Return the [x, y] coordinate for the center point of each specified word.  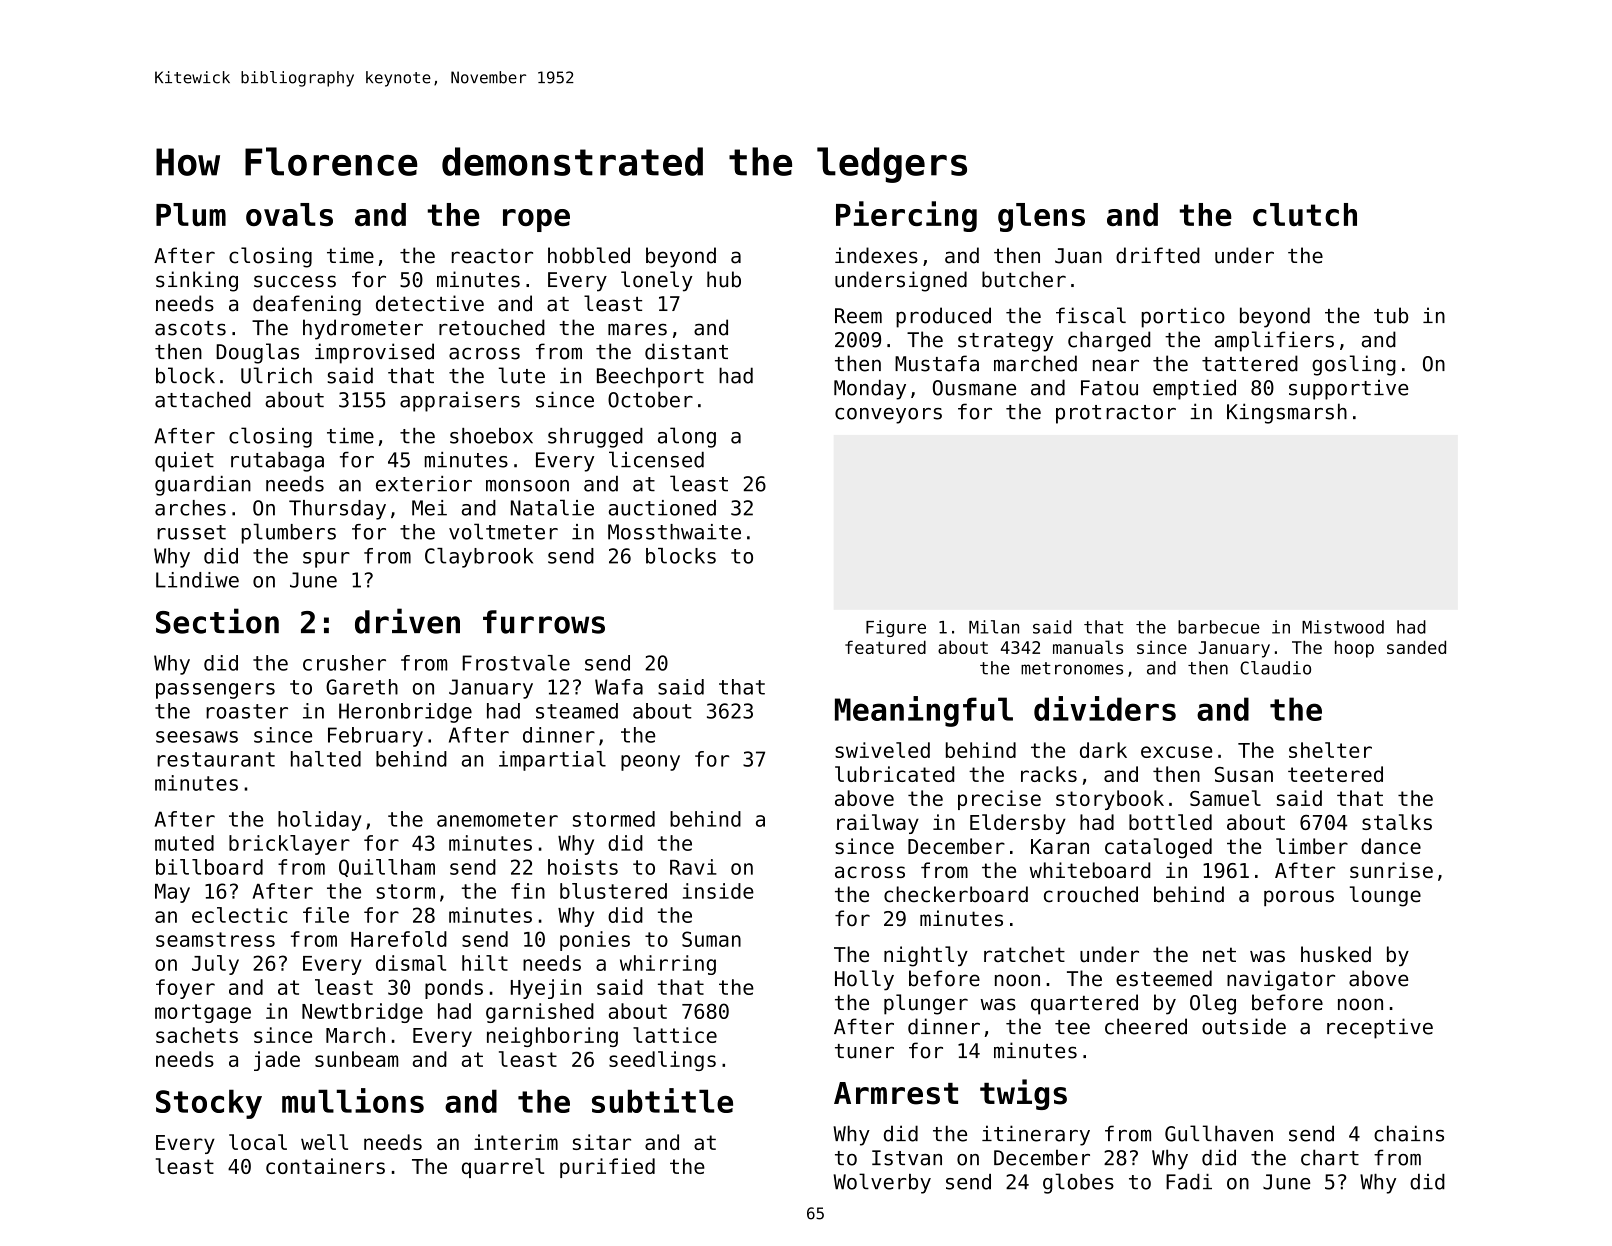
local [258, 1142]
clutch [1305, 214]
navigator [1281, 980]
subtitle [662, 1100]
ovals [289, 214]
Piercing [906, 216]
